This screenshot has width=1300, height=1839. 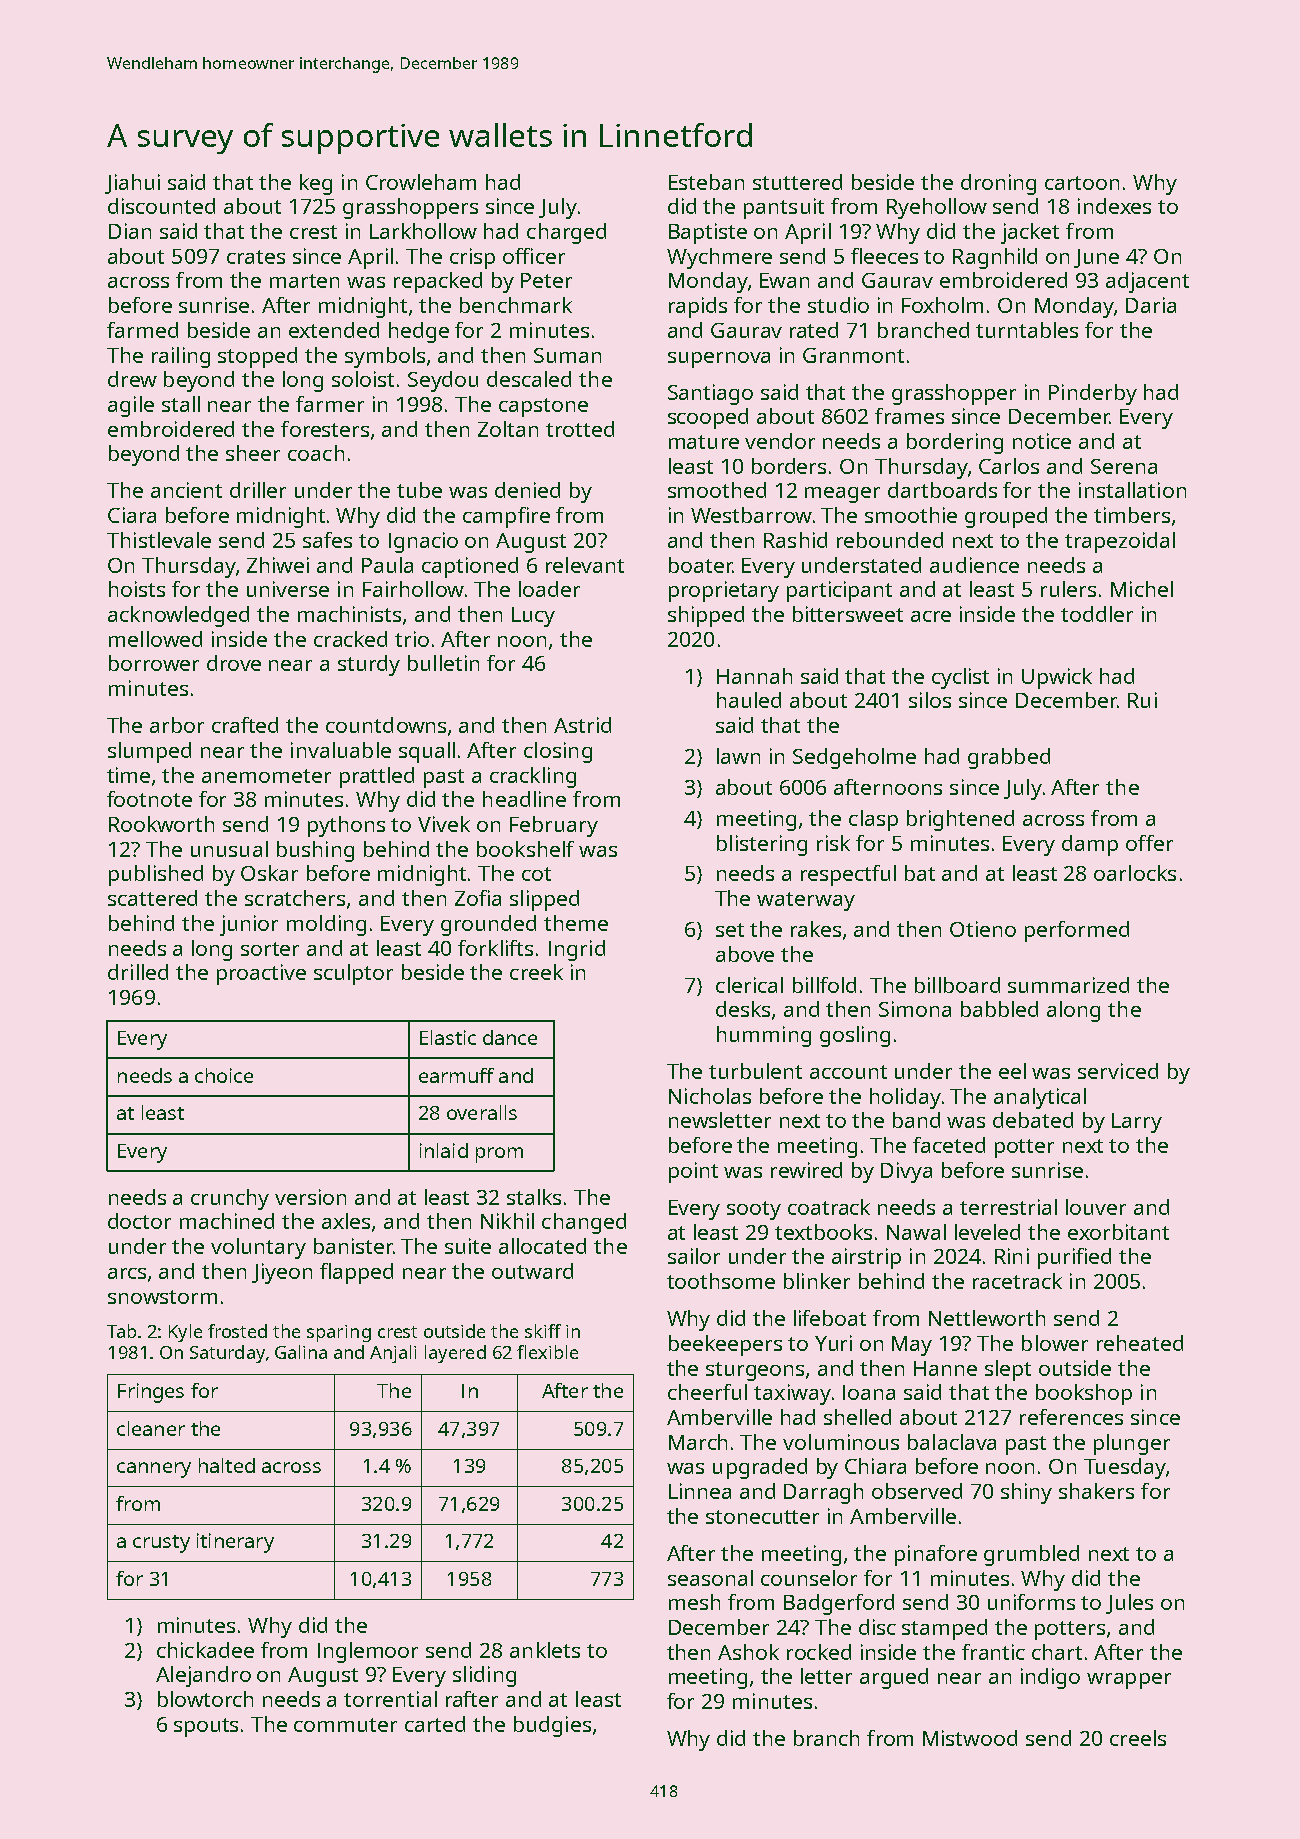 What do you see at coordinates (205, 1650) in the screenshot?
I see `chickadee` at bounding box center [205, 1650].
